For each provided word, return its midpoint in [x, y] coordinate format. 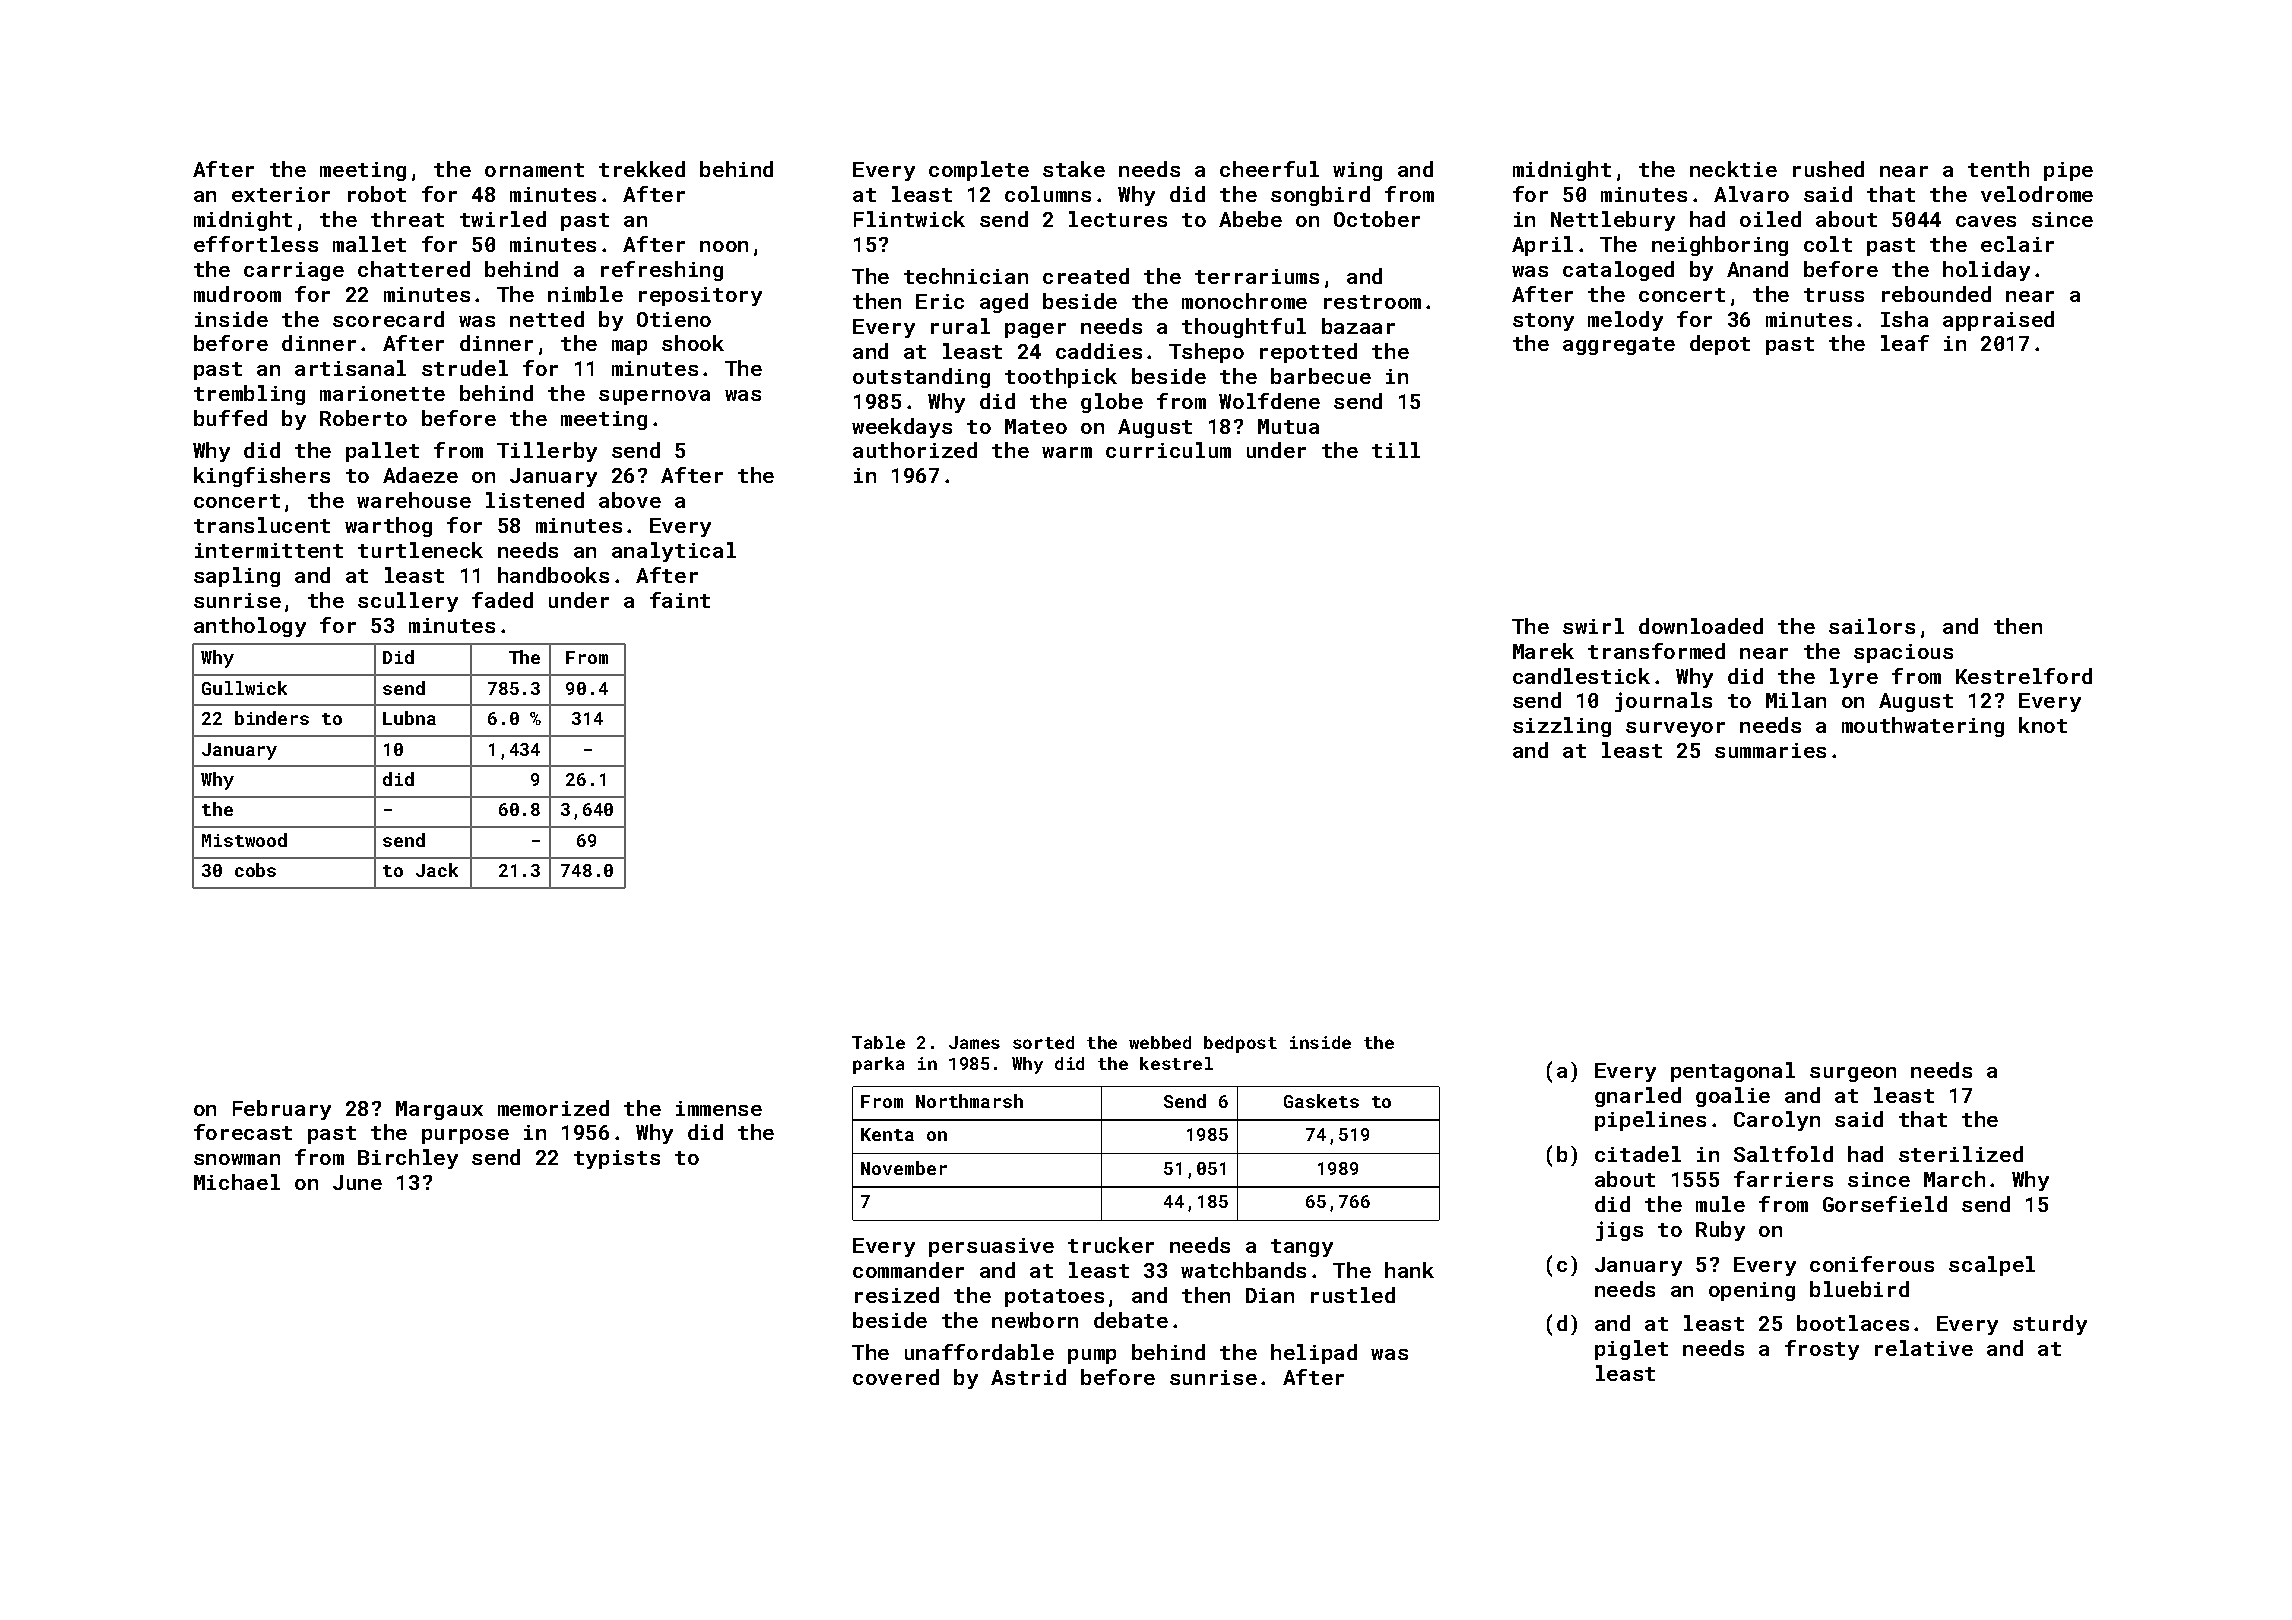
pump [1092, 1356]
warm [1067, 452]
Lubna [409, 718]
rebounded [1936, 294]
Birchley [408, 1159]
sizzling [1562, 727]
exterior [281, 194]
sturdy [2050, 1325]
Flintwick [909, 219]
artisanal [350, 368]
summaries [1770, 750]
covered [896, 1377]
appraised [1998, 321]
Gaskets [1321, 1101]
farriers [1783, 1179]
